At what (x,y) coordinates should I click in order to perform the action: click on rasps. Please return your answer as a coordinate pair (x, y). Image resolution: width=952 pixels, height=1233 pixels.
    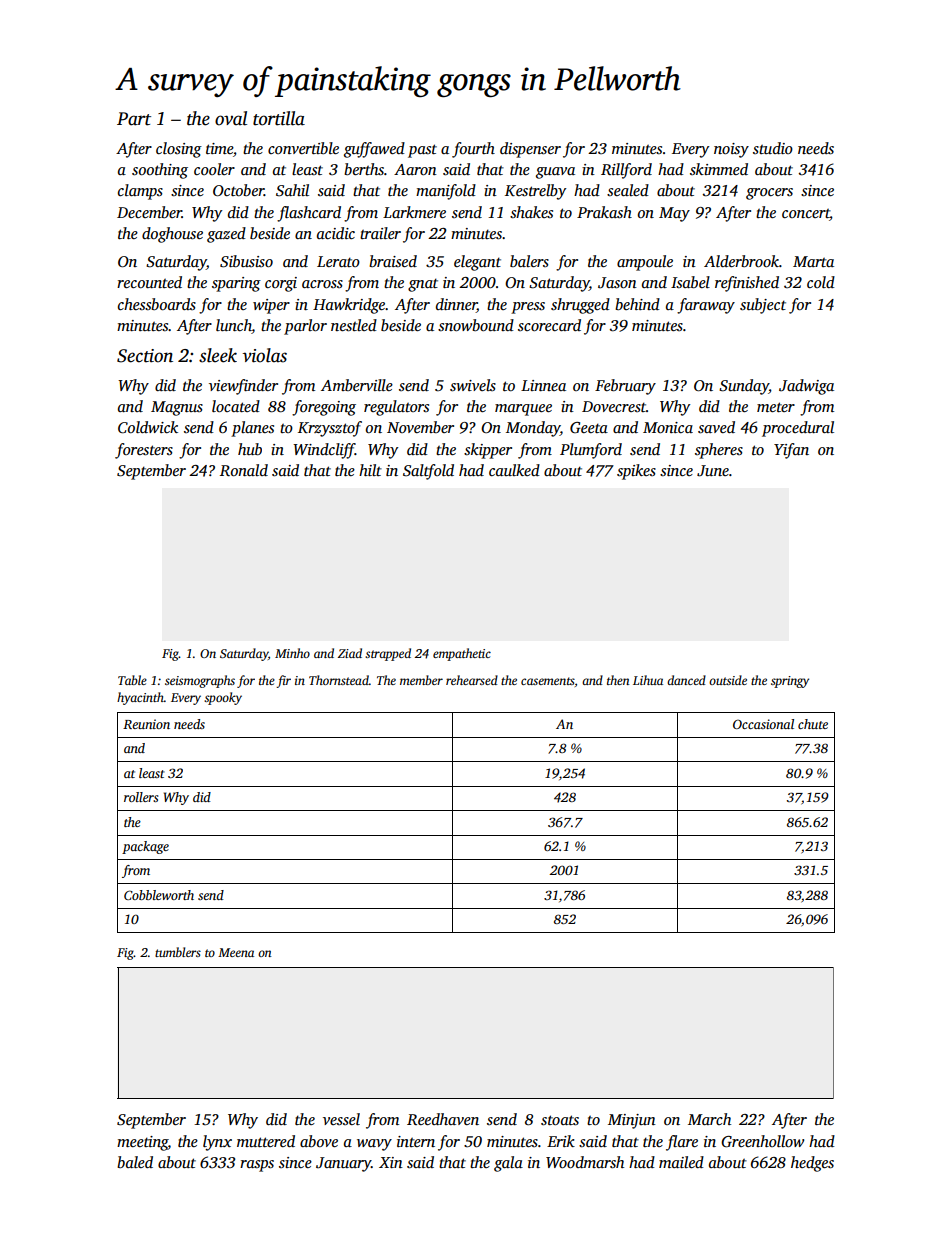
    Looking at the image, I should click on (257, 1166).
